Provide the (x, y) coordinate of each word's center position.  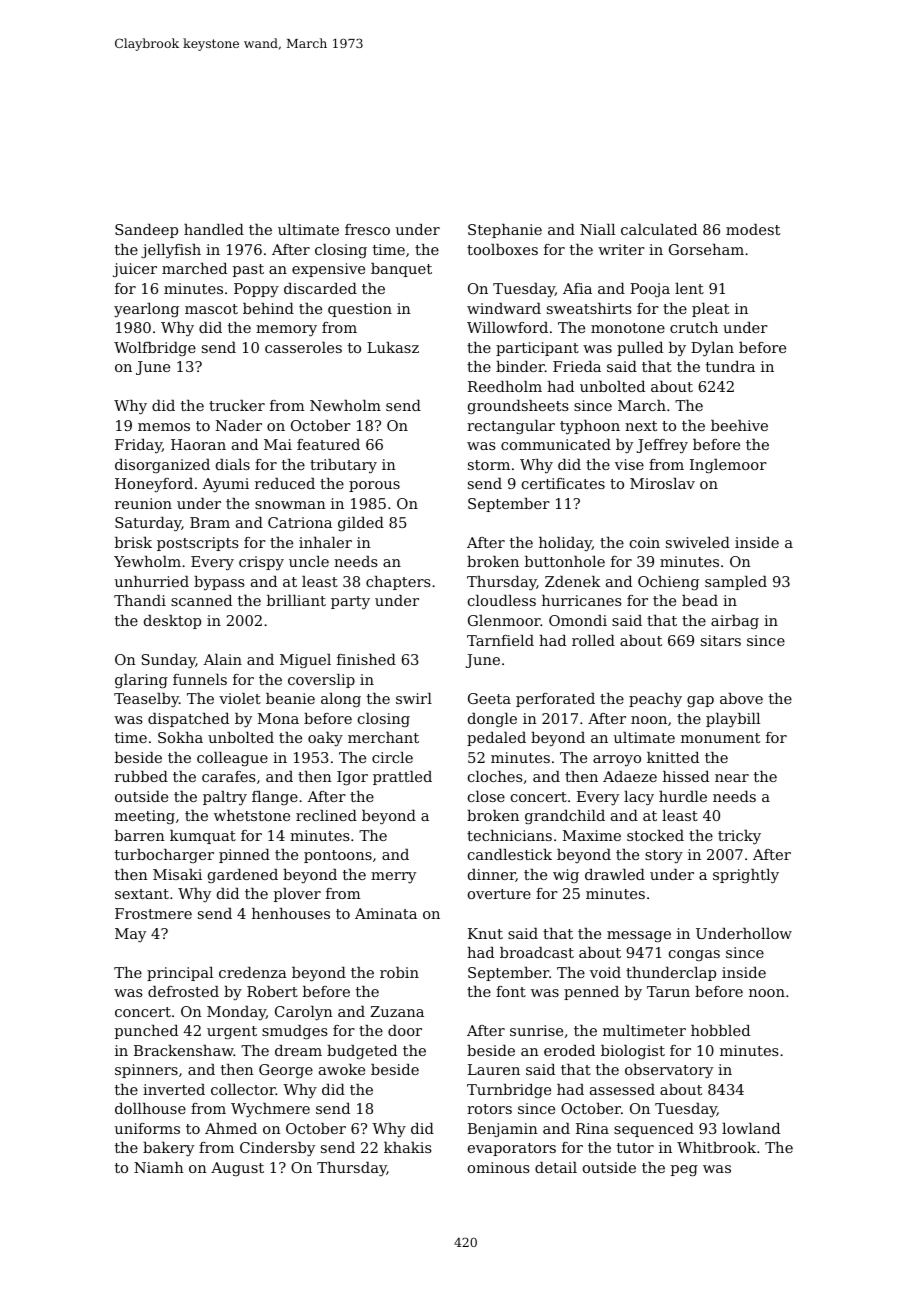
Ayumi (225, 485)
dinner (492, 875)
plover (297, 895)
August (237, 1169)
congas (694, 955)
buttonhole (565, 561)
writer (621, 249)
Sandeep (146, 231)
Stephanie (505, 231)
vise (629, 464)
